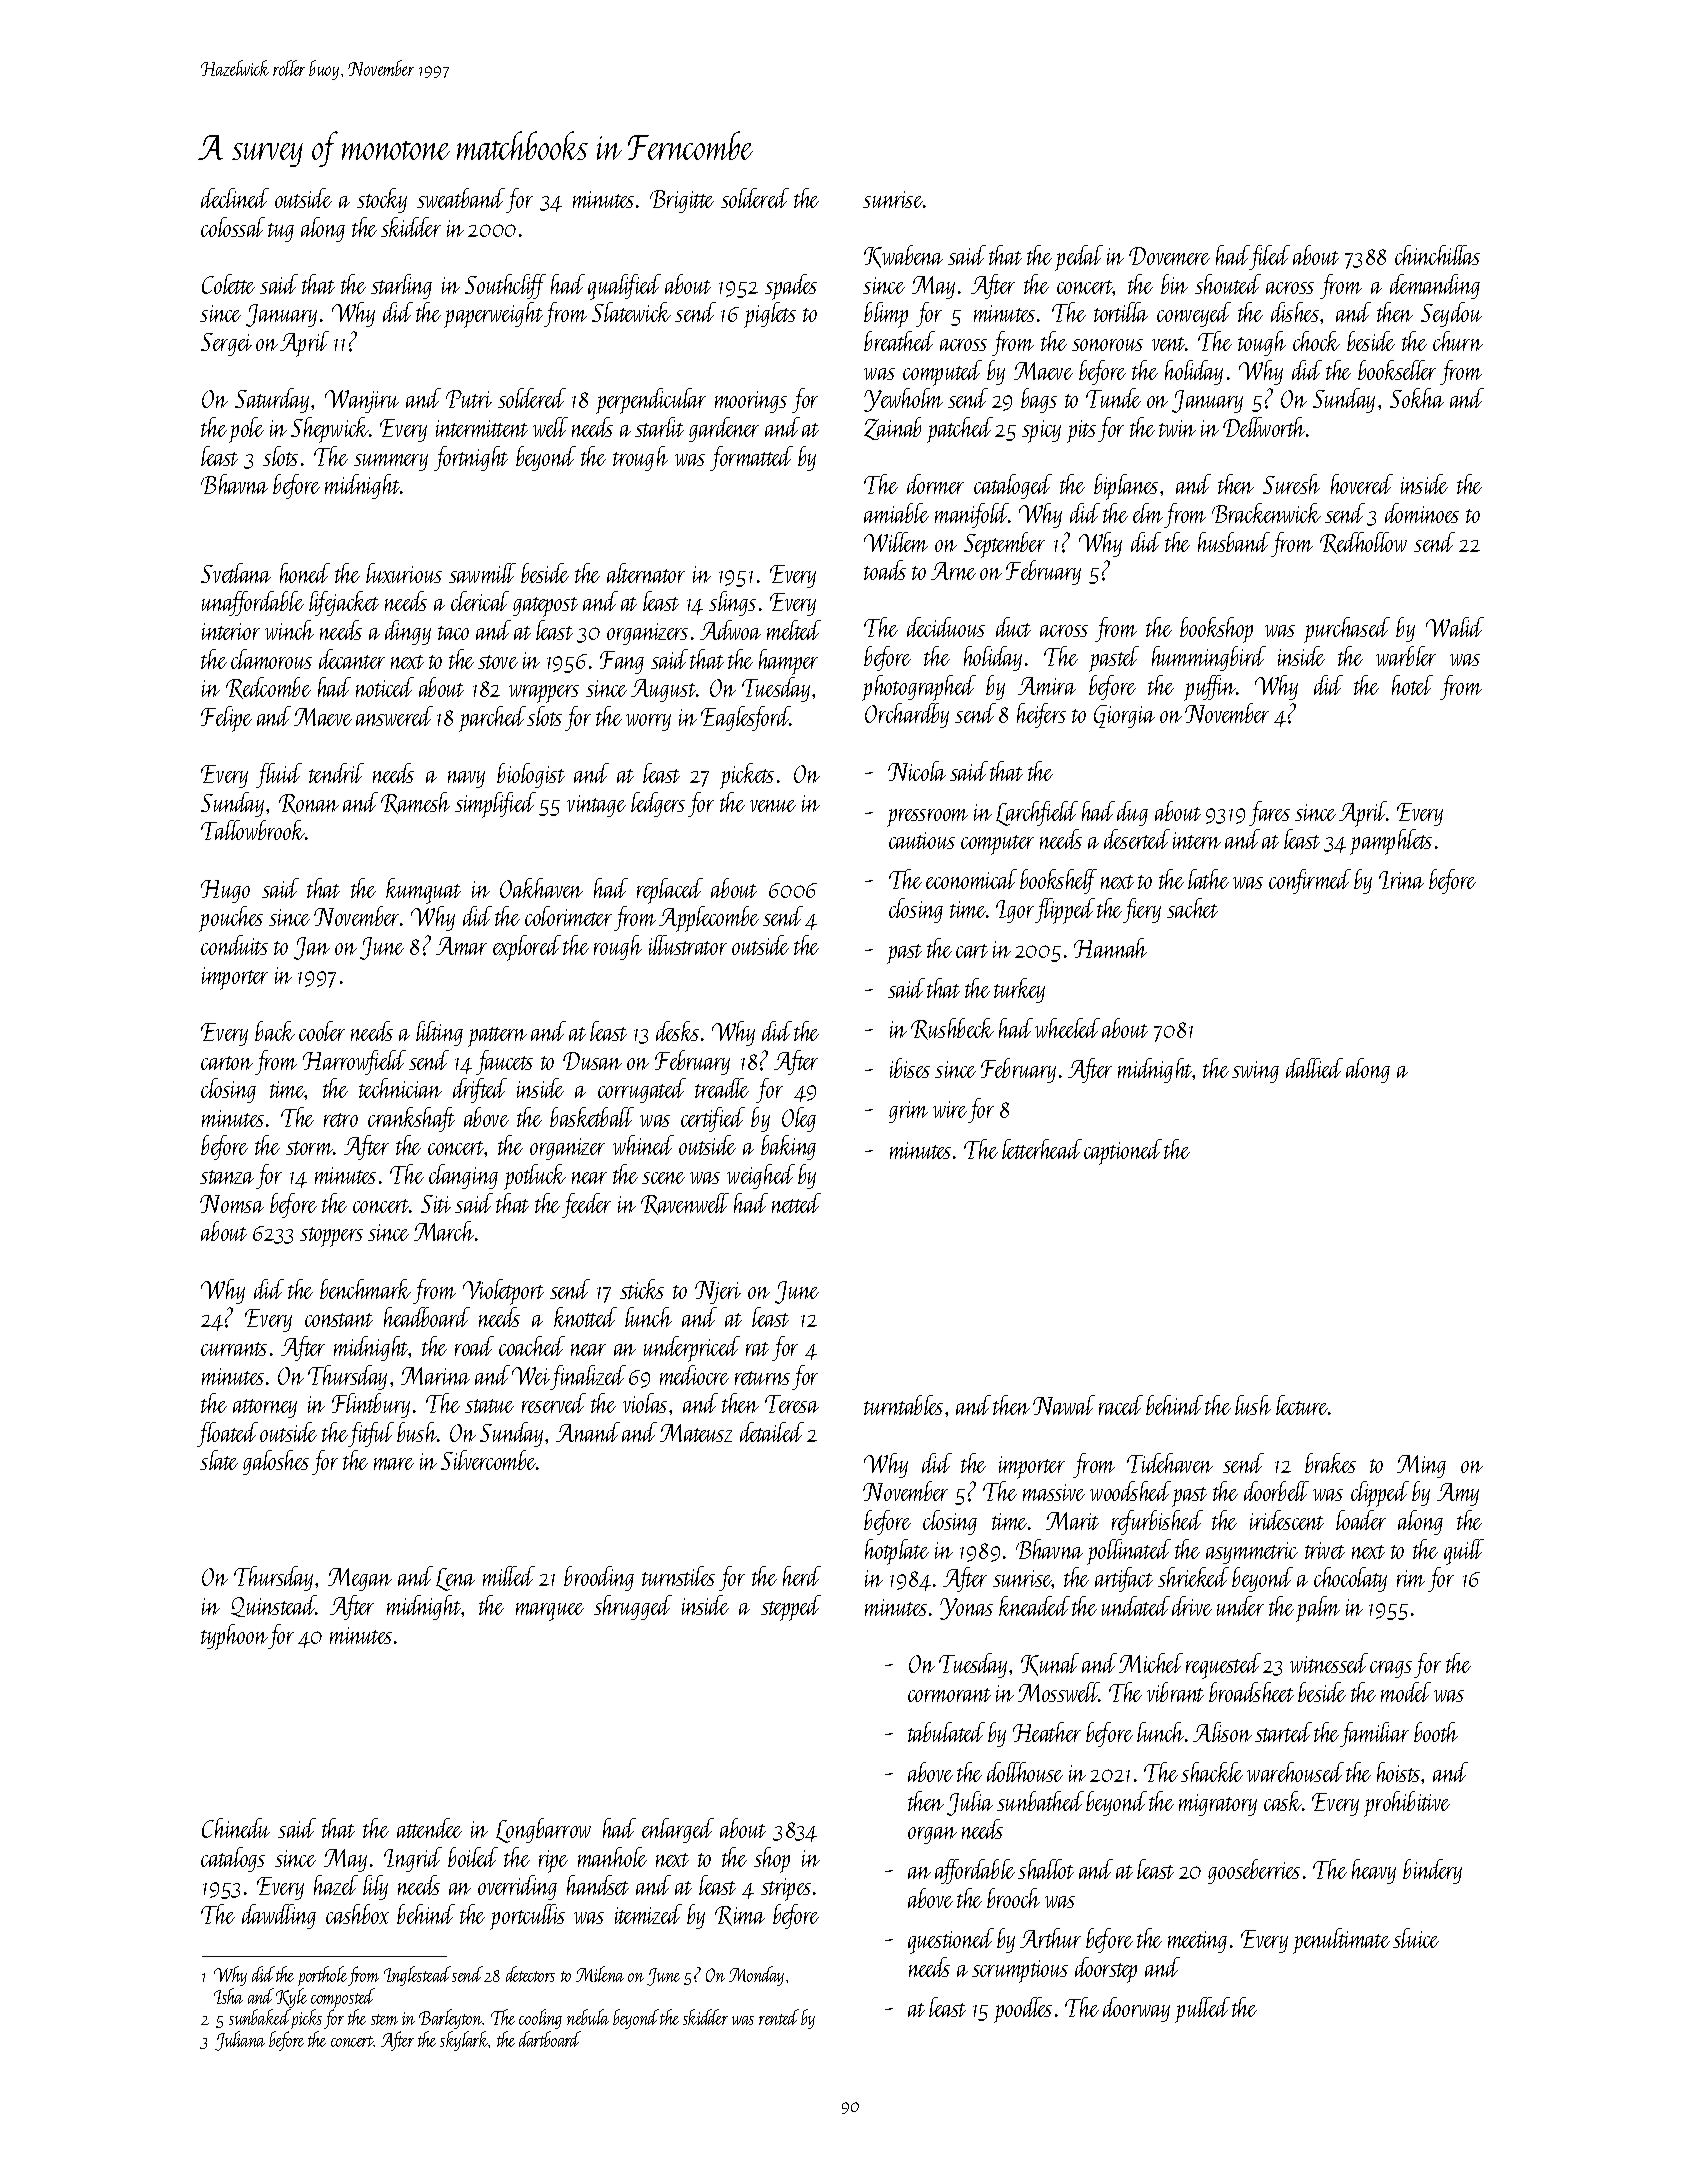 The width and height of the screenshot is (1683, 2178). Describe the element at coordinates (1255, 1072) in the screenshot. I see `swing` at that location.
